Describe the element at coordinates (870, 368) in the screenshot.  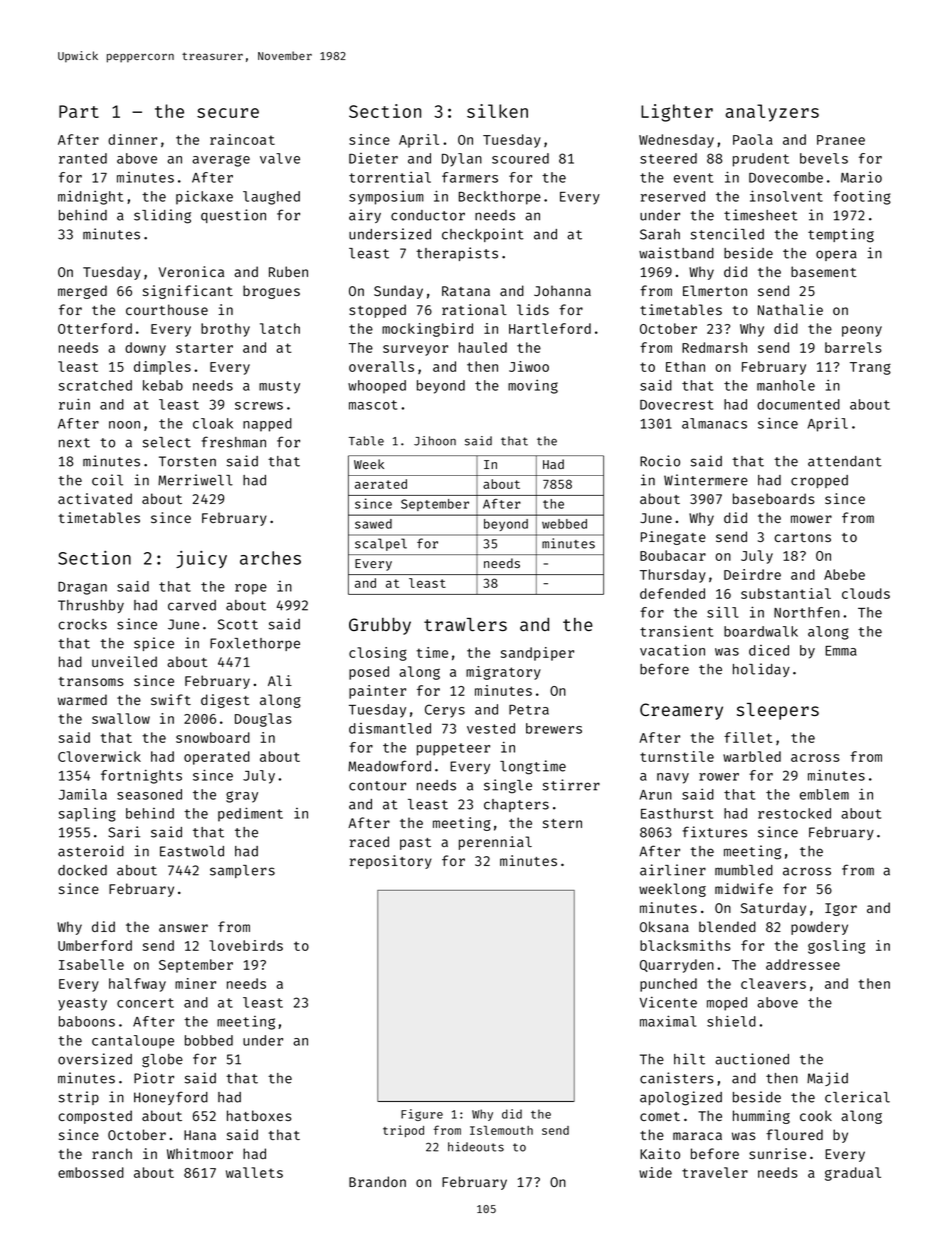
I see `Trang` at that location.
